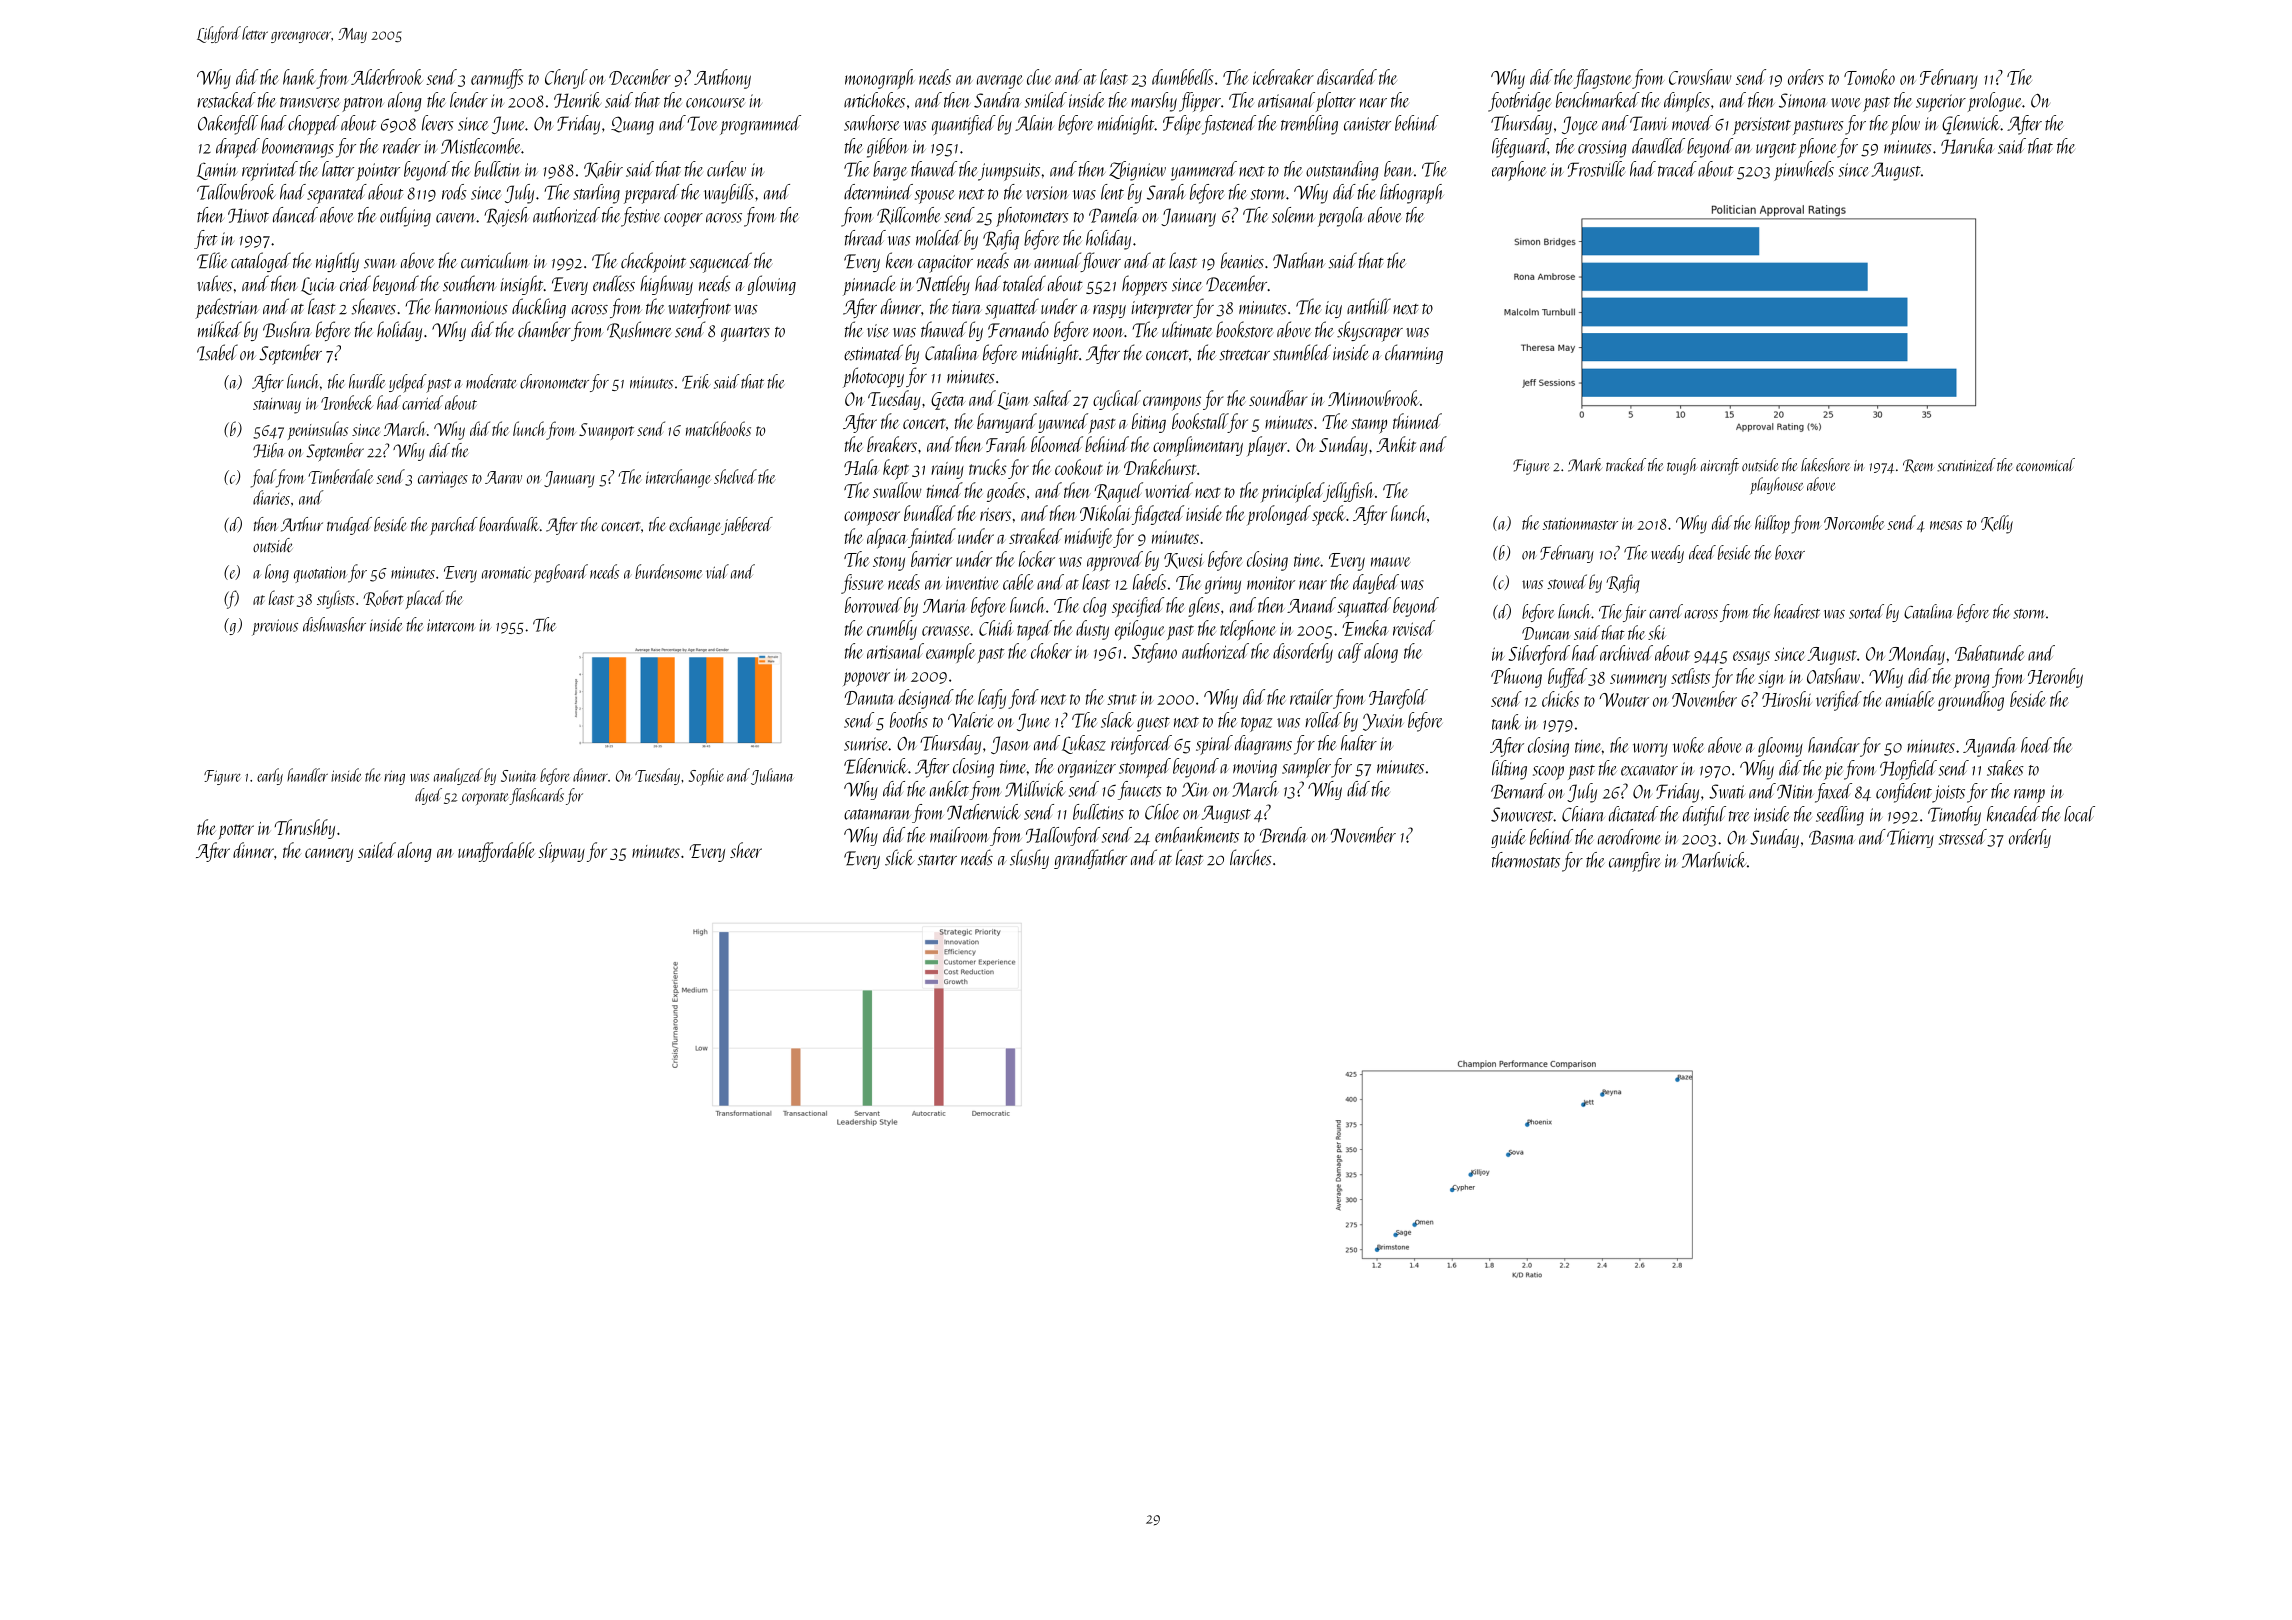 This document has height=1620, width=2292. What do you see at coordinates (1323, 720) in the document?
I see `rolled` at bounding box center [1323, 720].
